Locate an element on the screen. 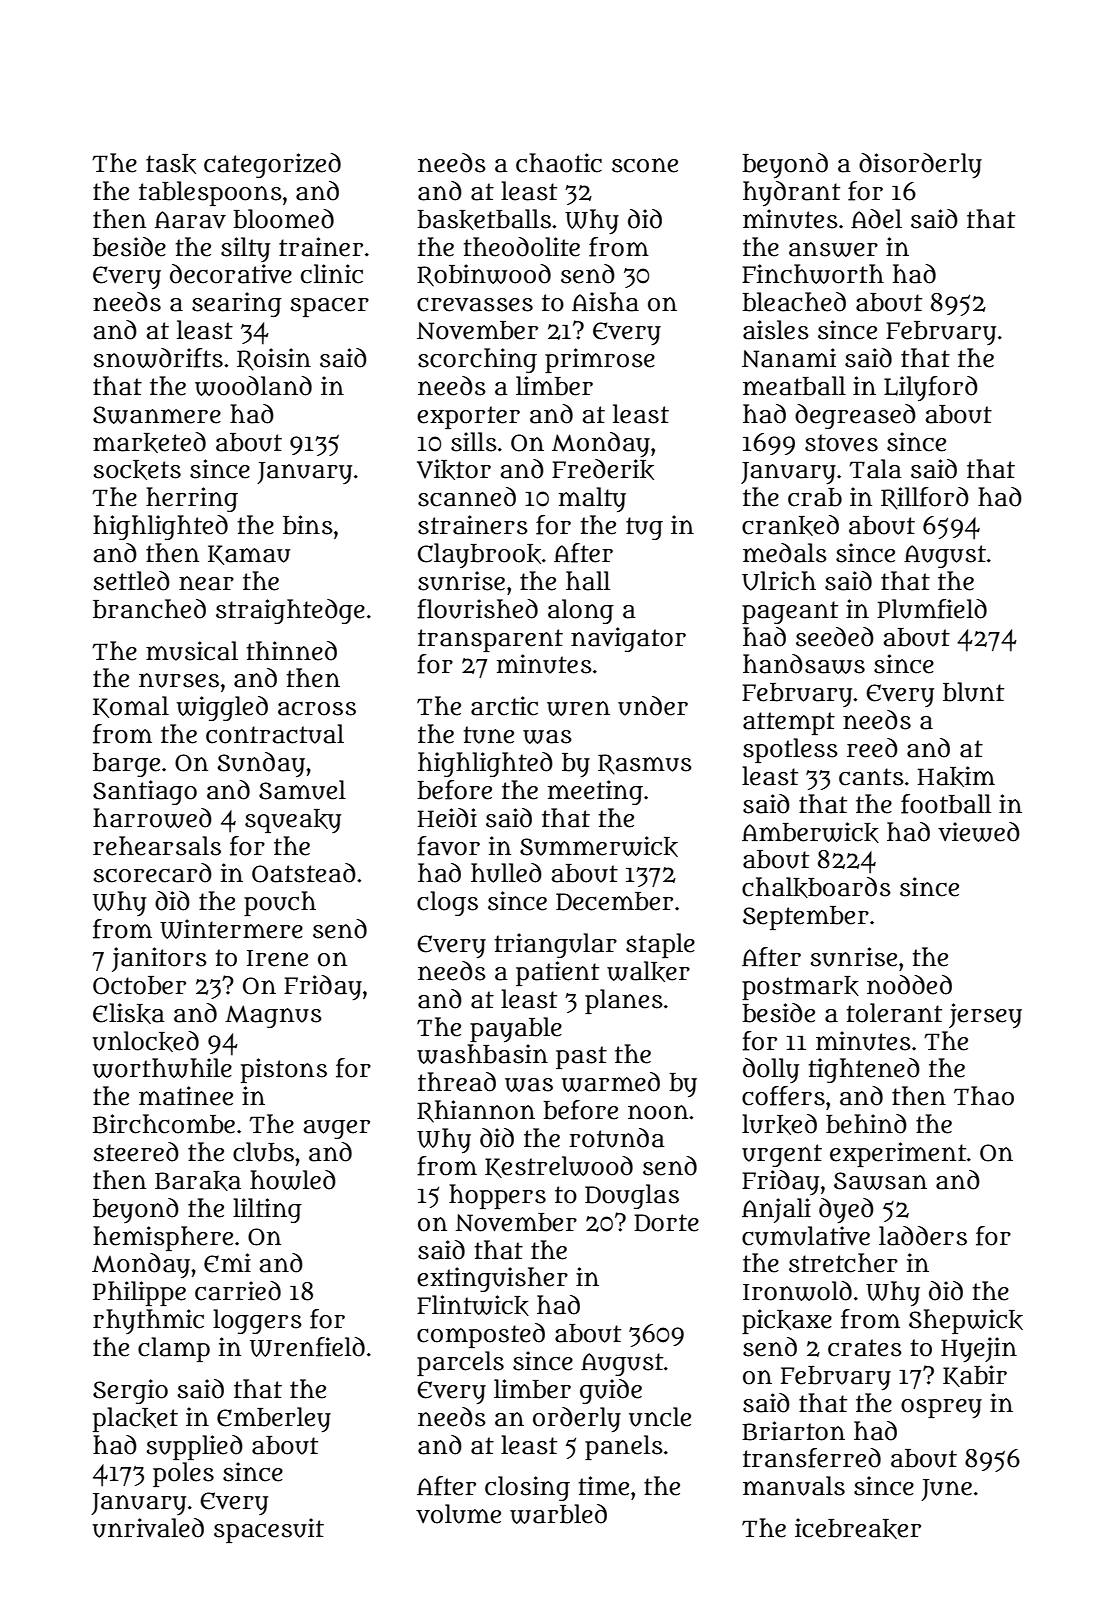 This screenshot has width=1117, height=1618. cranked is located at coordinates (790, 525).
